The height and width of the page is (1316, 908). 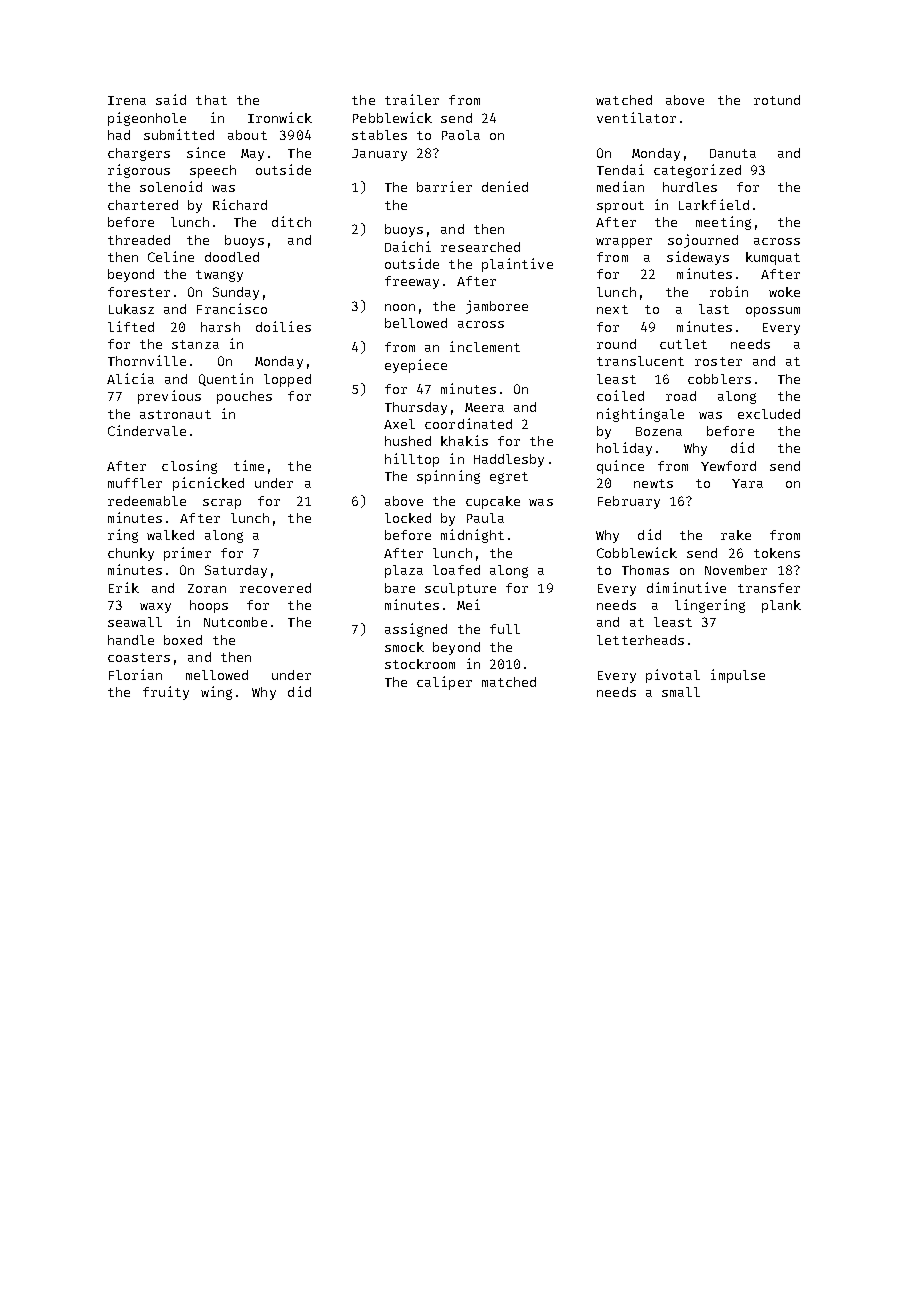 What do you see at coordinates (166, 693) in the page?
I see `fruity` at bounding box center [166, 693].
